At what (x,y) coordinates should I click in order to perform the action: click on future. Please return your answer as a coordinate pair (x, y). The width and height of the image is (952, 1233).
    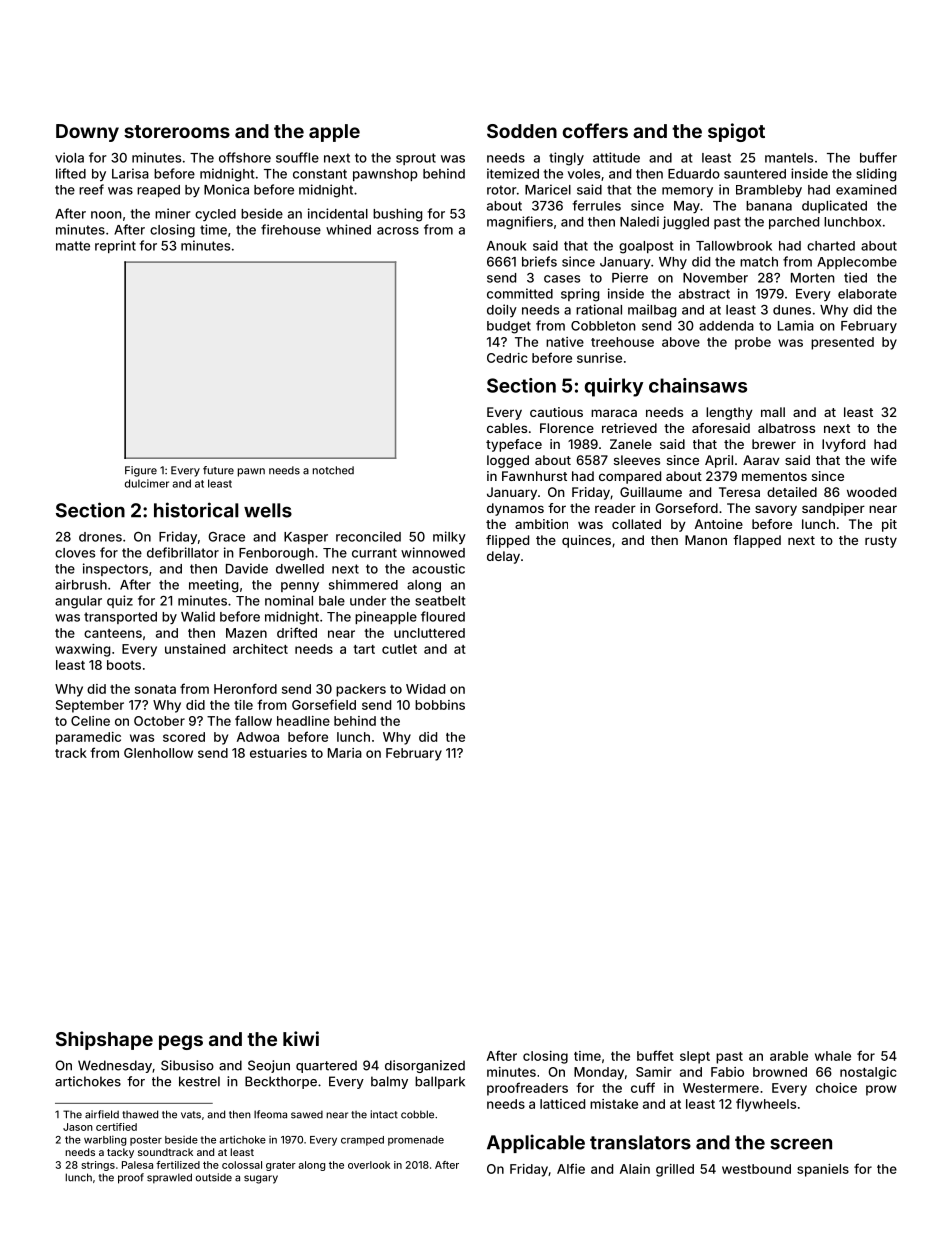
    Looking at the image, I should click on (218, 470).
